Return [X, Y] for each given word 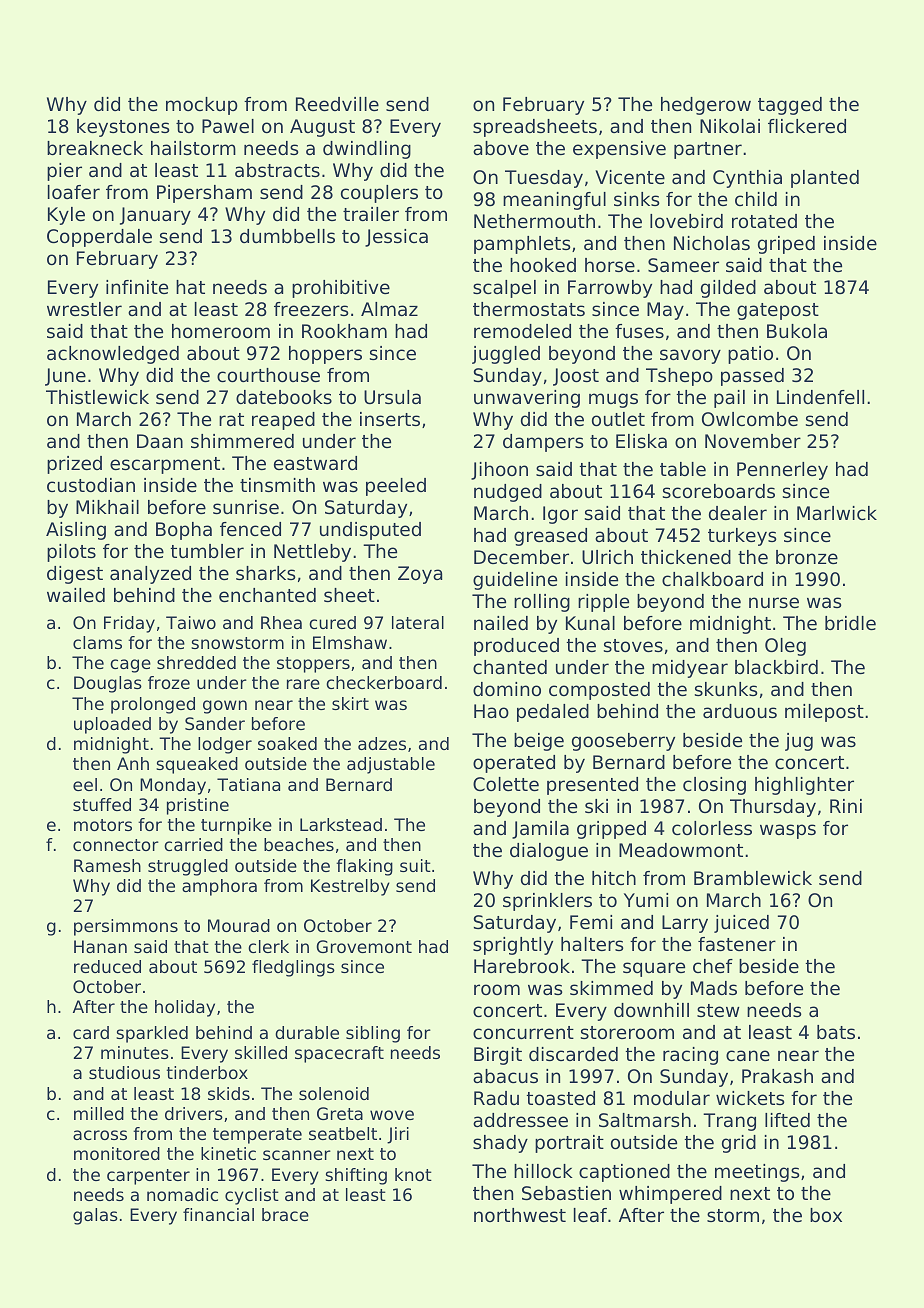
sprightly [513, 946]
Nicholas [712, 243]
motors [103, 825]
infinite [137, 287]
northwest [520, 1215]
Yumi [646, 900]
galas [95, 1216]
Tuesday [544, 179]
